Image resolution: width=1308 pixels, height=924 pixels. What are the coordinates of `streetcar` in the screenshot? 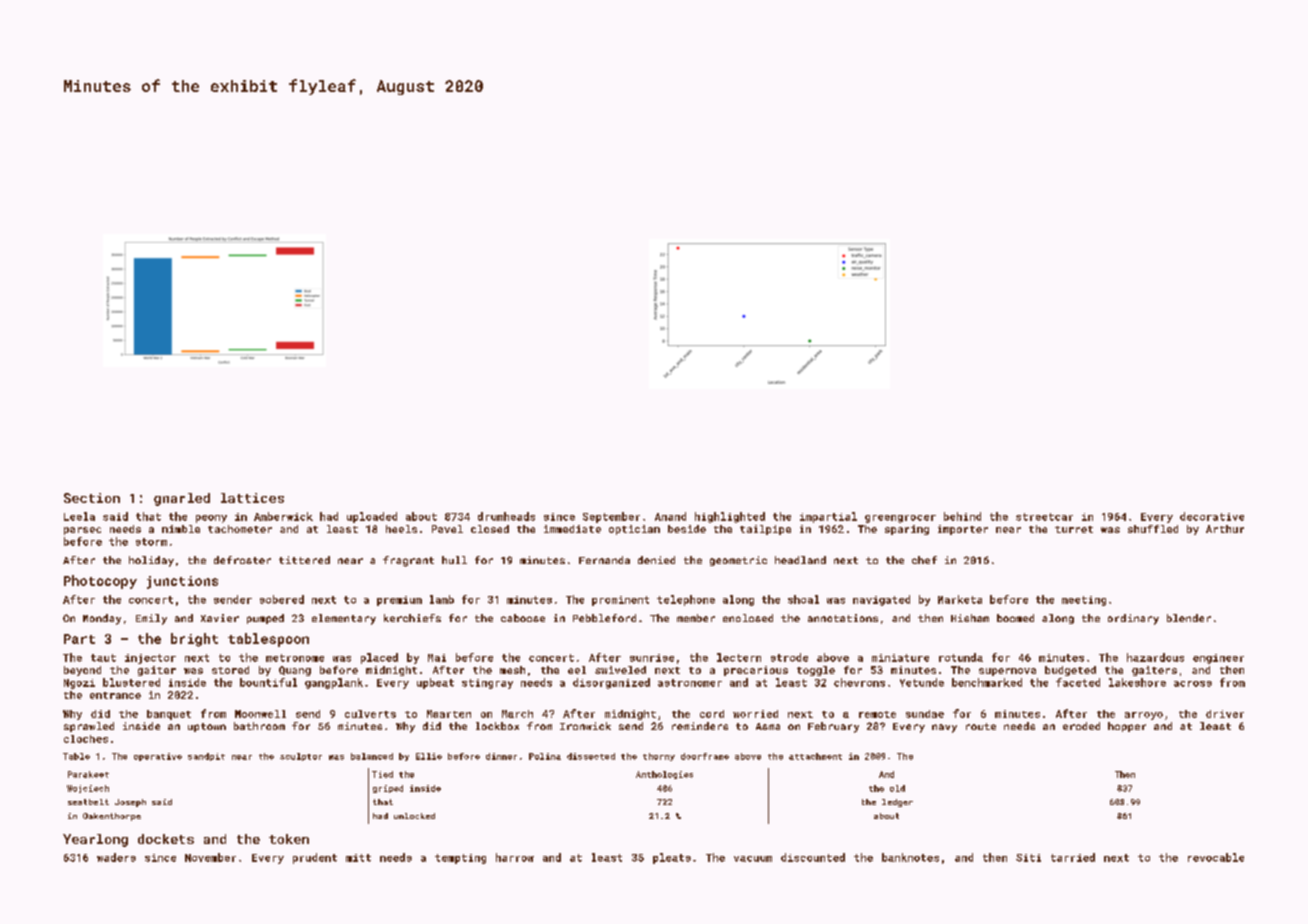 It's located at (1044, 517).
